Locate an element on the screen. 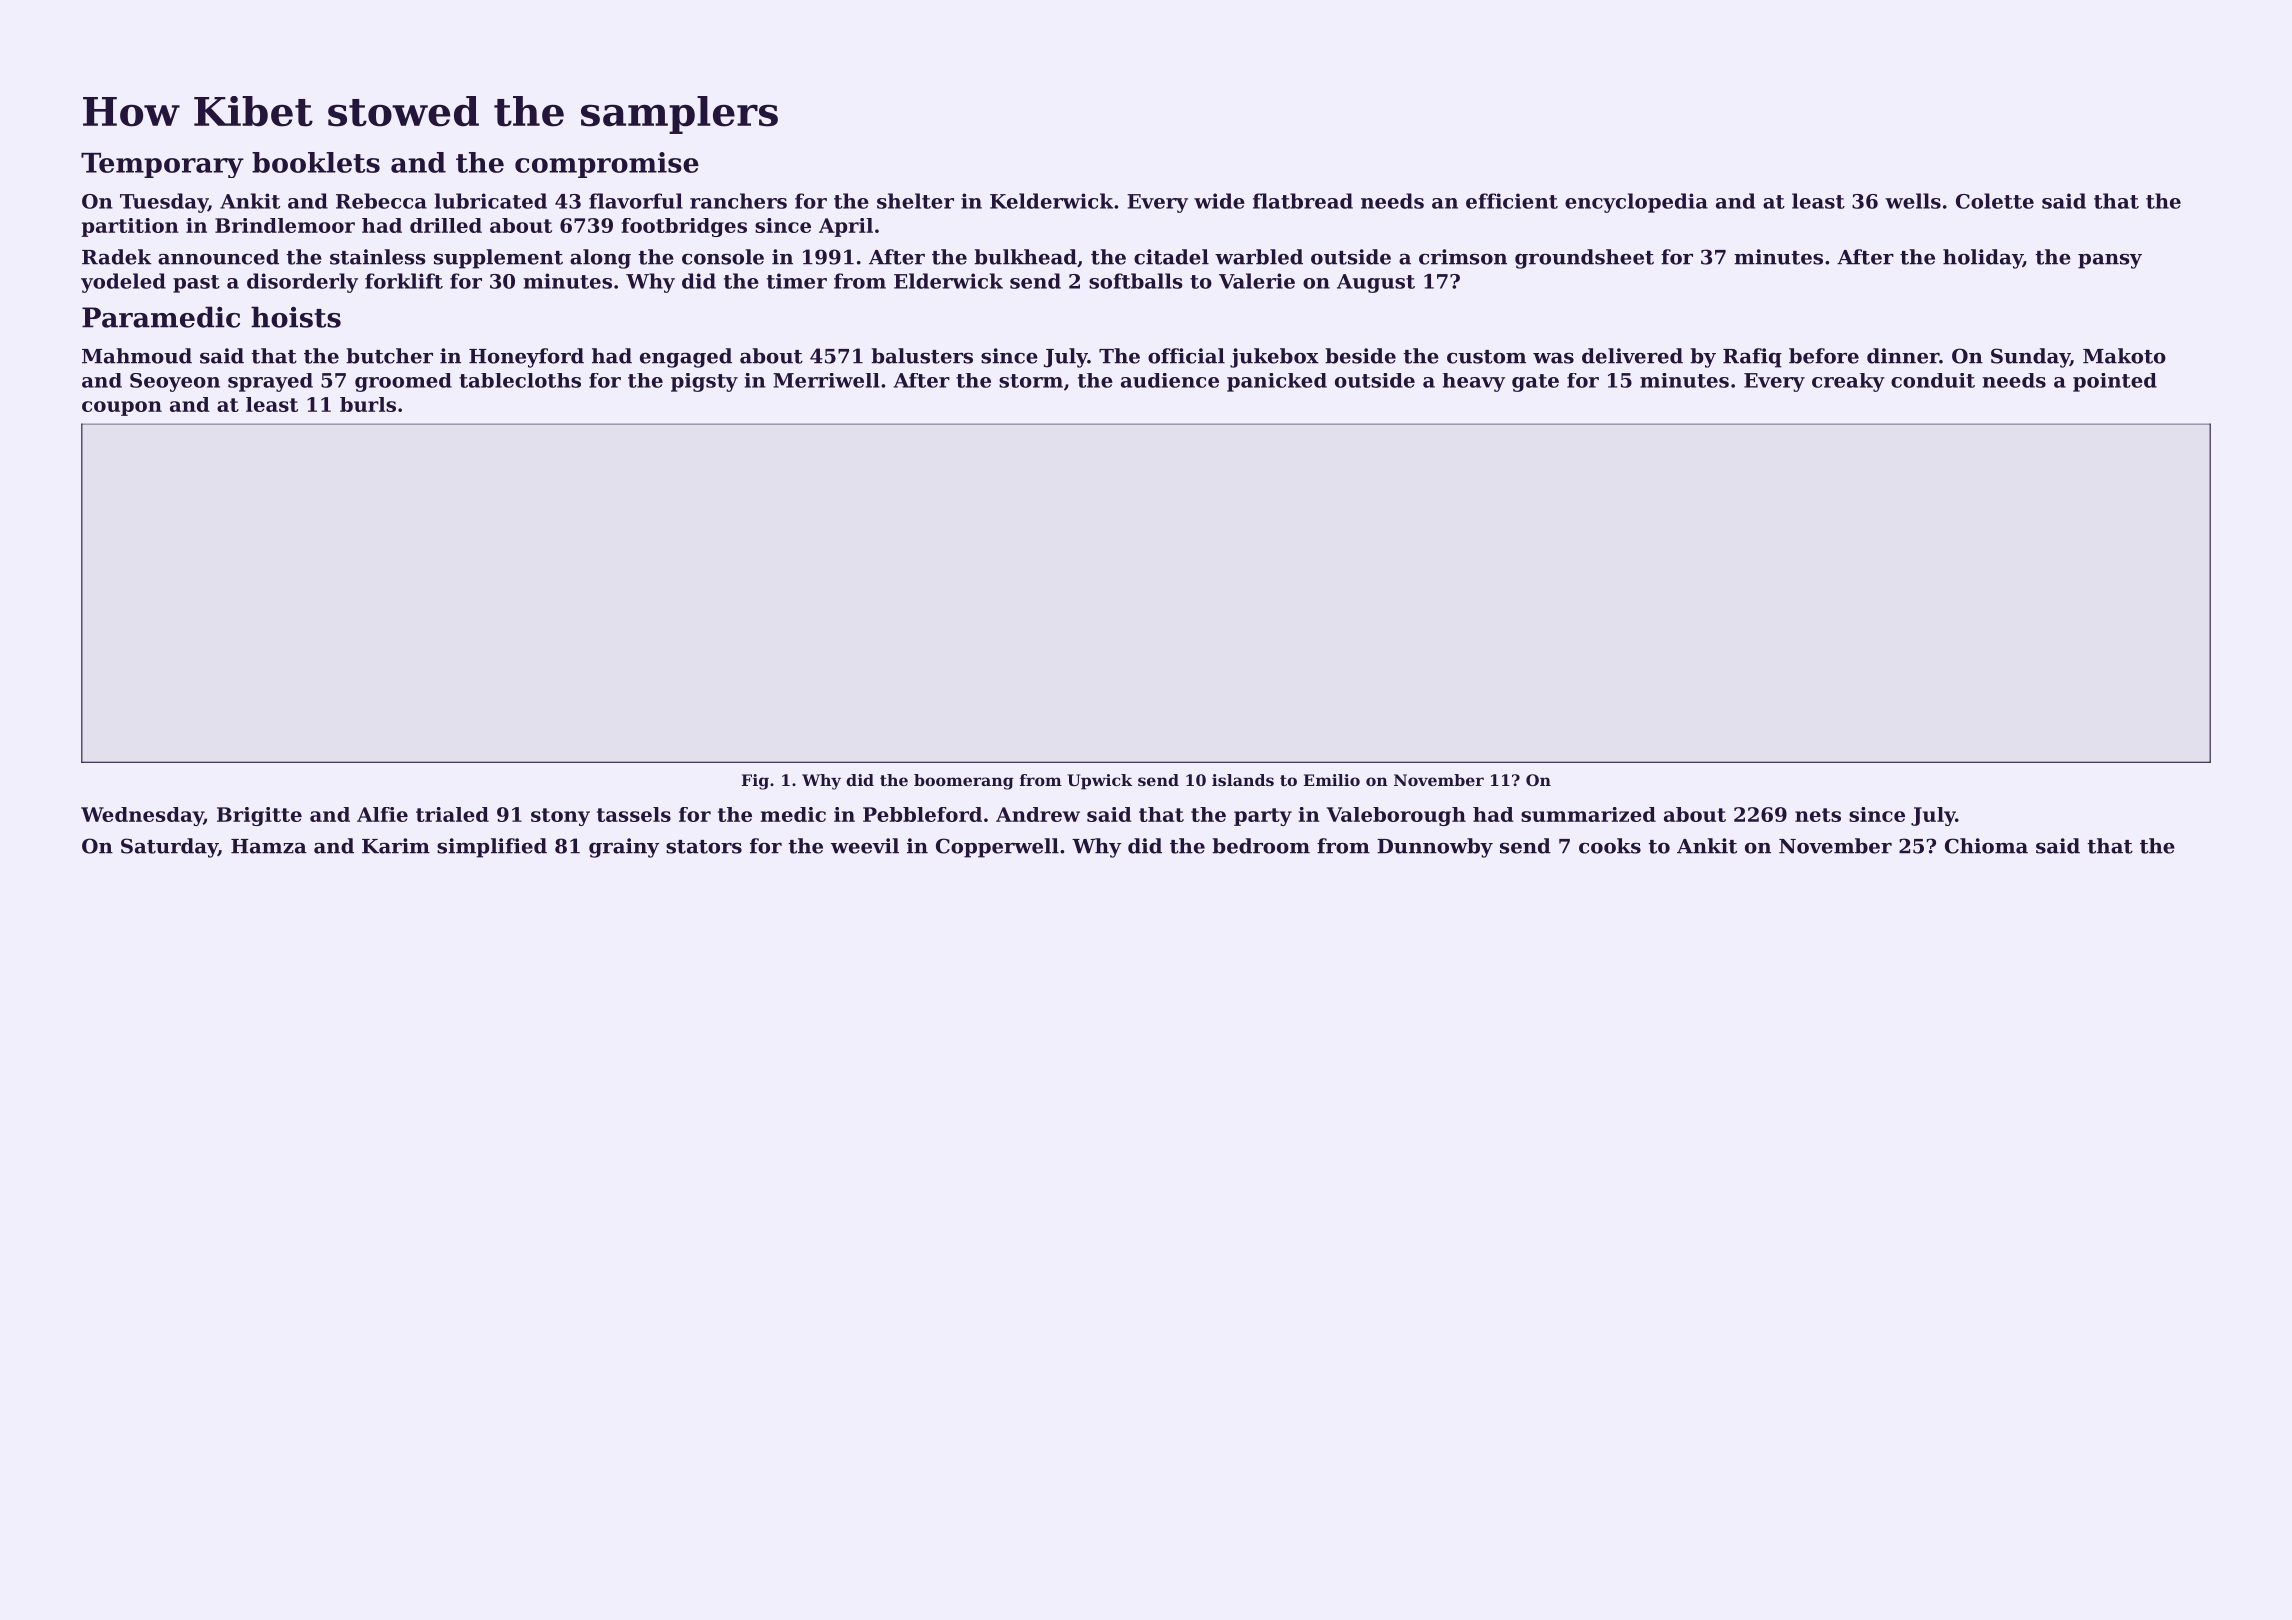 This screenshot has height=1620, width=2292. grainy is located at coordinates (624, 848).
